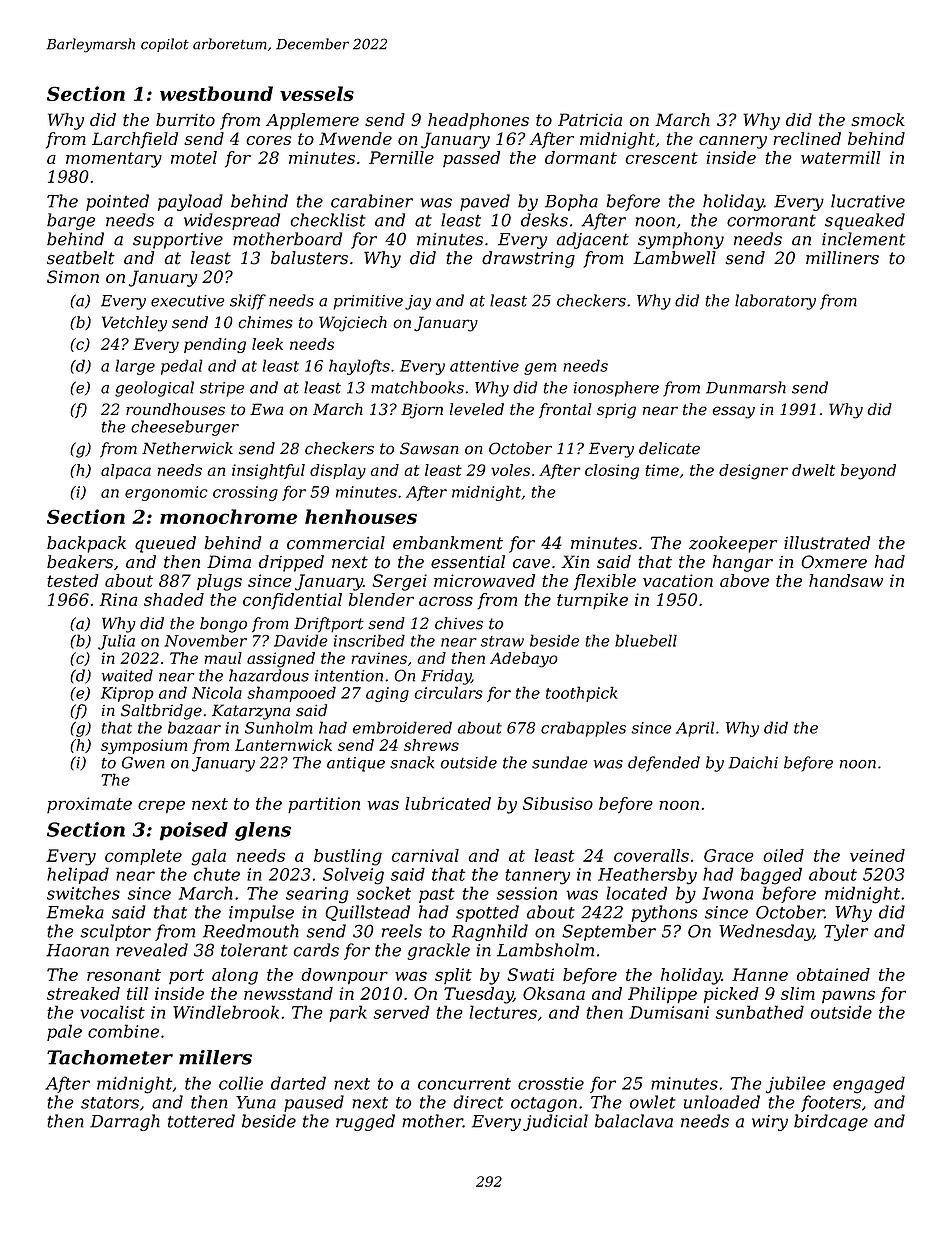 The image size is (952, 1233). Describe the element at coordinates (540, 369) in the page. I see `gem` at that location.
